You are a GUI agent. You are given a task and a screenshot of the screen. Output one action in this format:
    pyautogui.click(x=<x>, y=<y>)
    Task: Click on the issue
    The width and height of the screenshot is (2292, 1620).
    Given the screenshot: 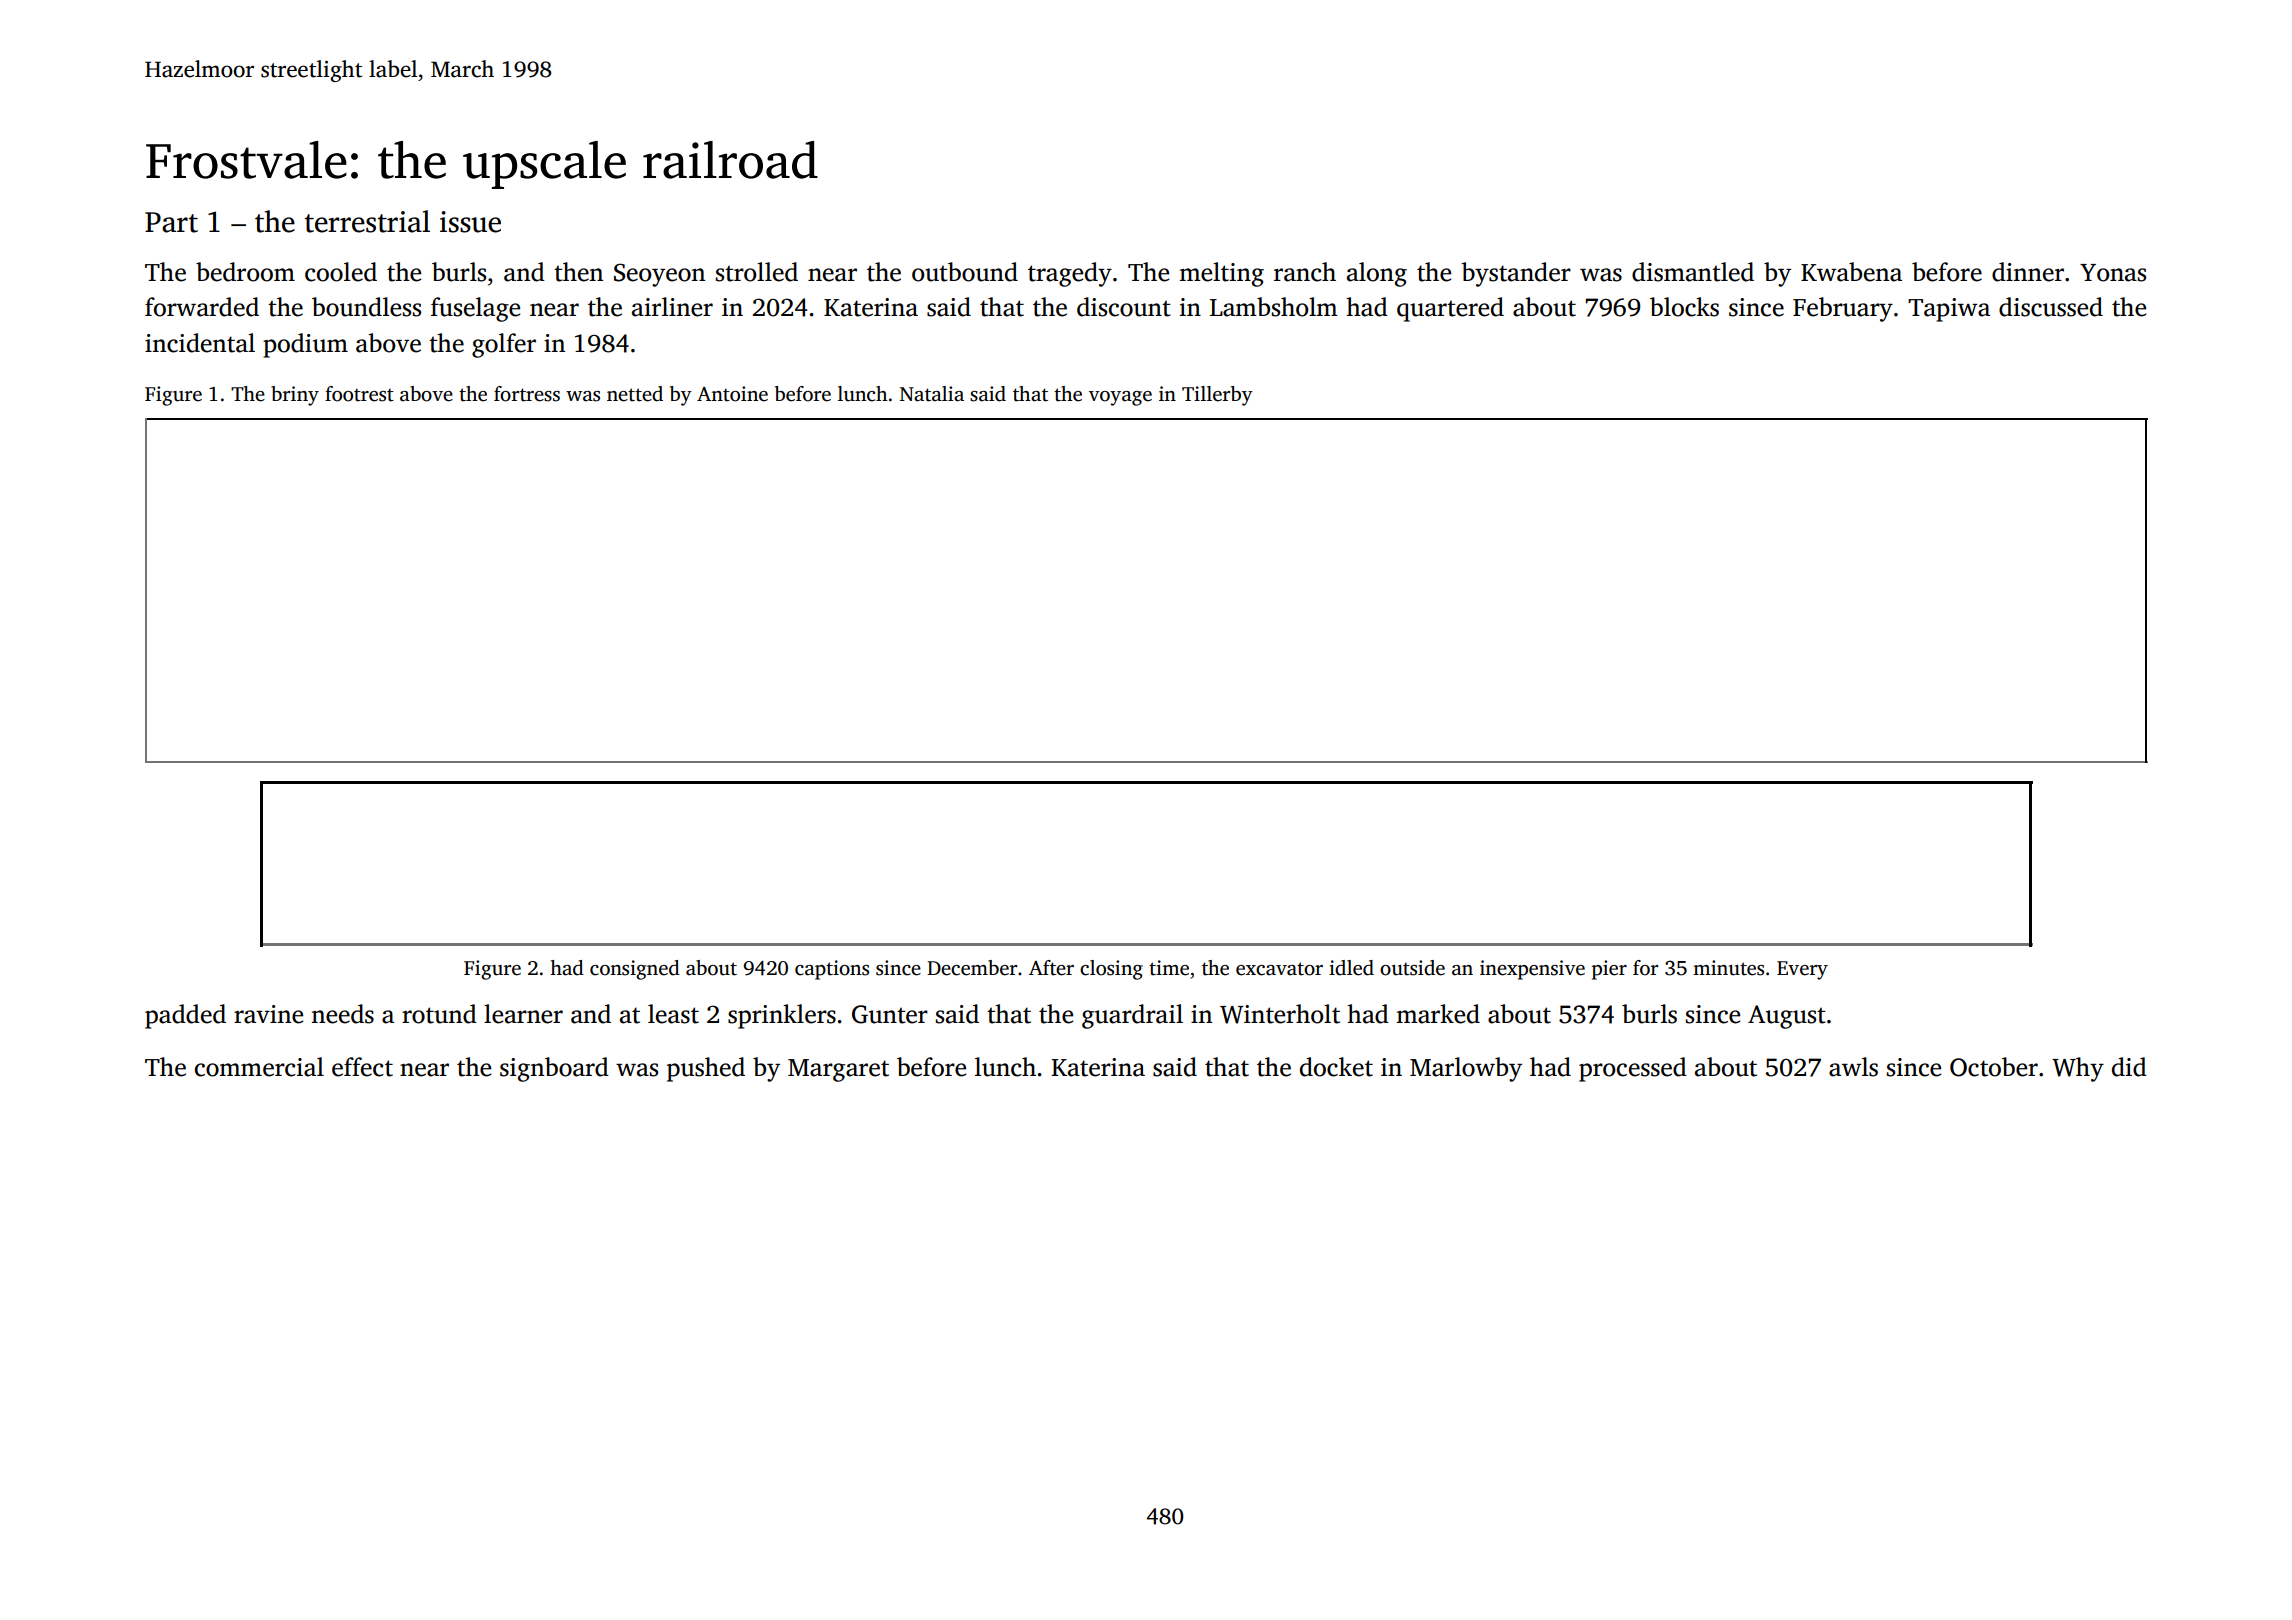 What is the action you would take?
    pyautogui.click(x=470, y=222)
